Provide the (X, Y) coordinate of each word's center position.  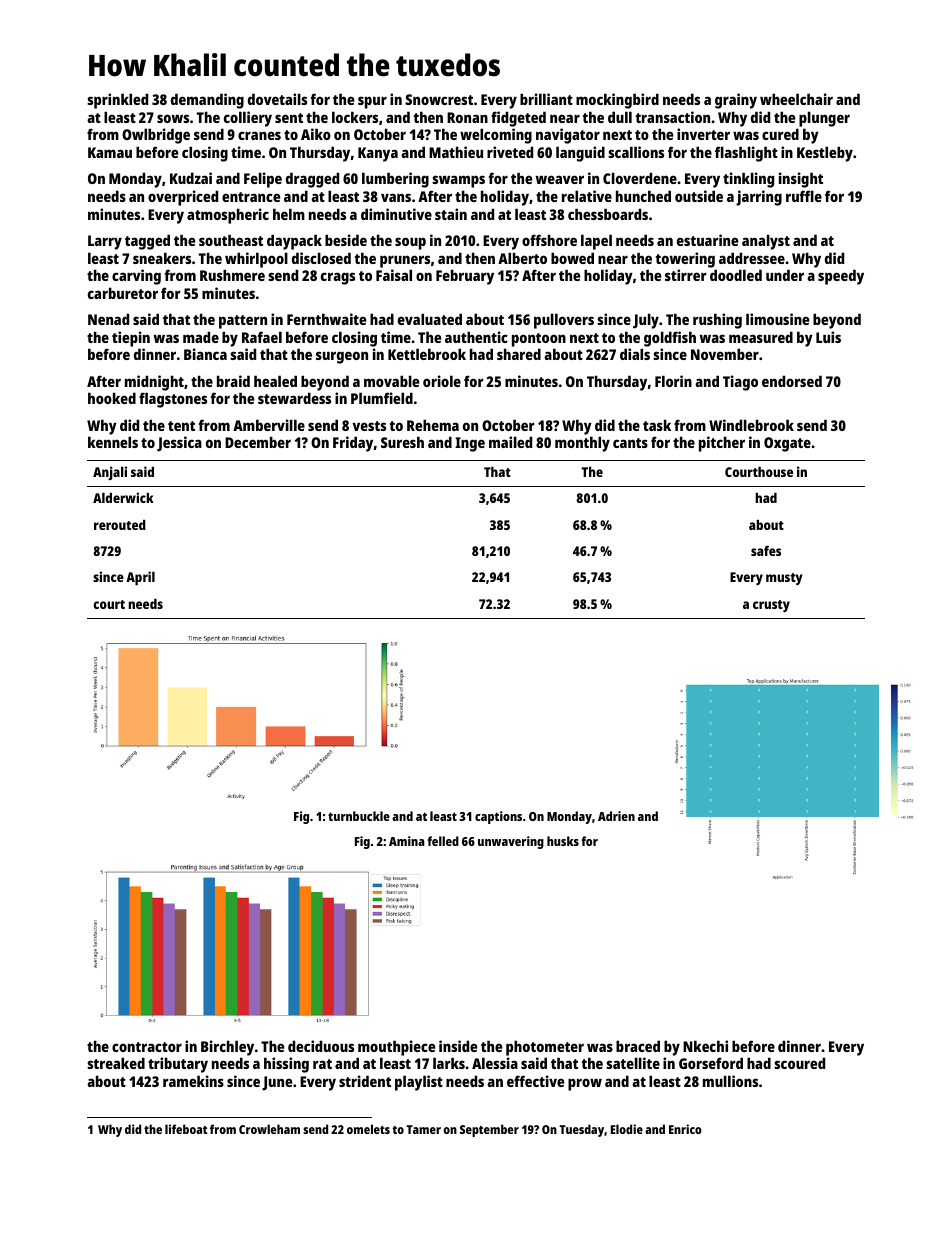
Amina (407, 841)
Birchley (227, 1048)
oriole (442, 381)
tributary (178, 1065)
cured (780, 134)
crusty (771, 606)
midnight (154, 383)
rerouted (120, 525)
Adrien (616, 816)
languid (580, 154)
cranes (259, 135)
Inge (470, 444)
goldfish (670, 339)
